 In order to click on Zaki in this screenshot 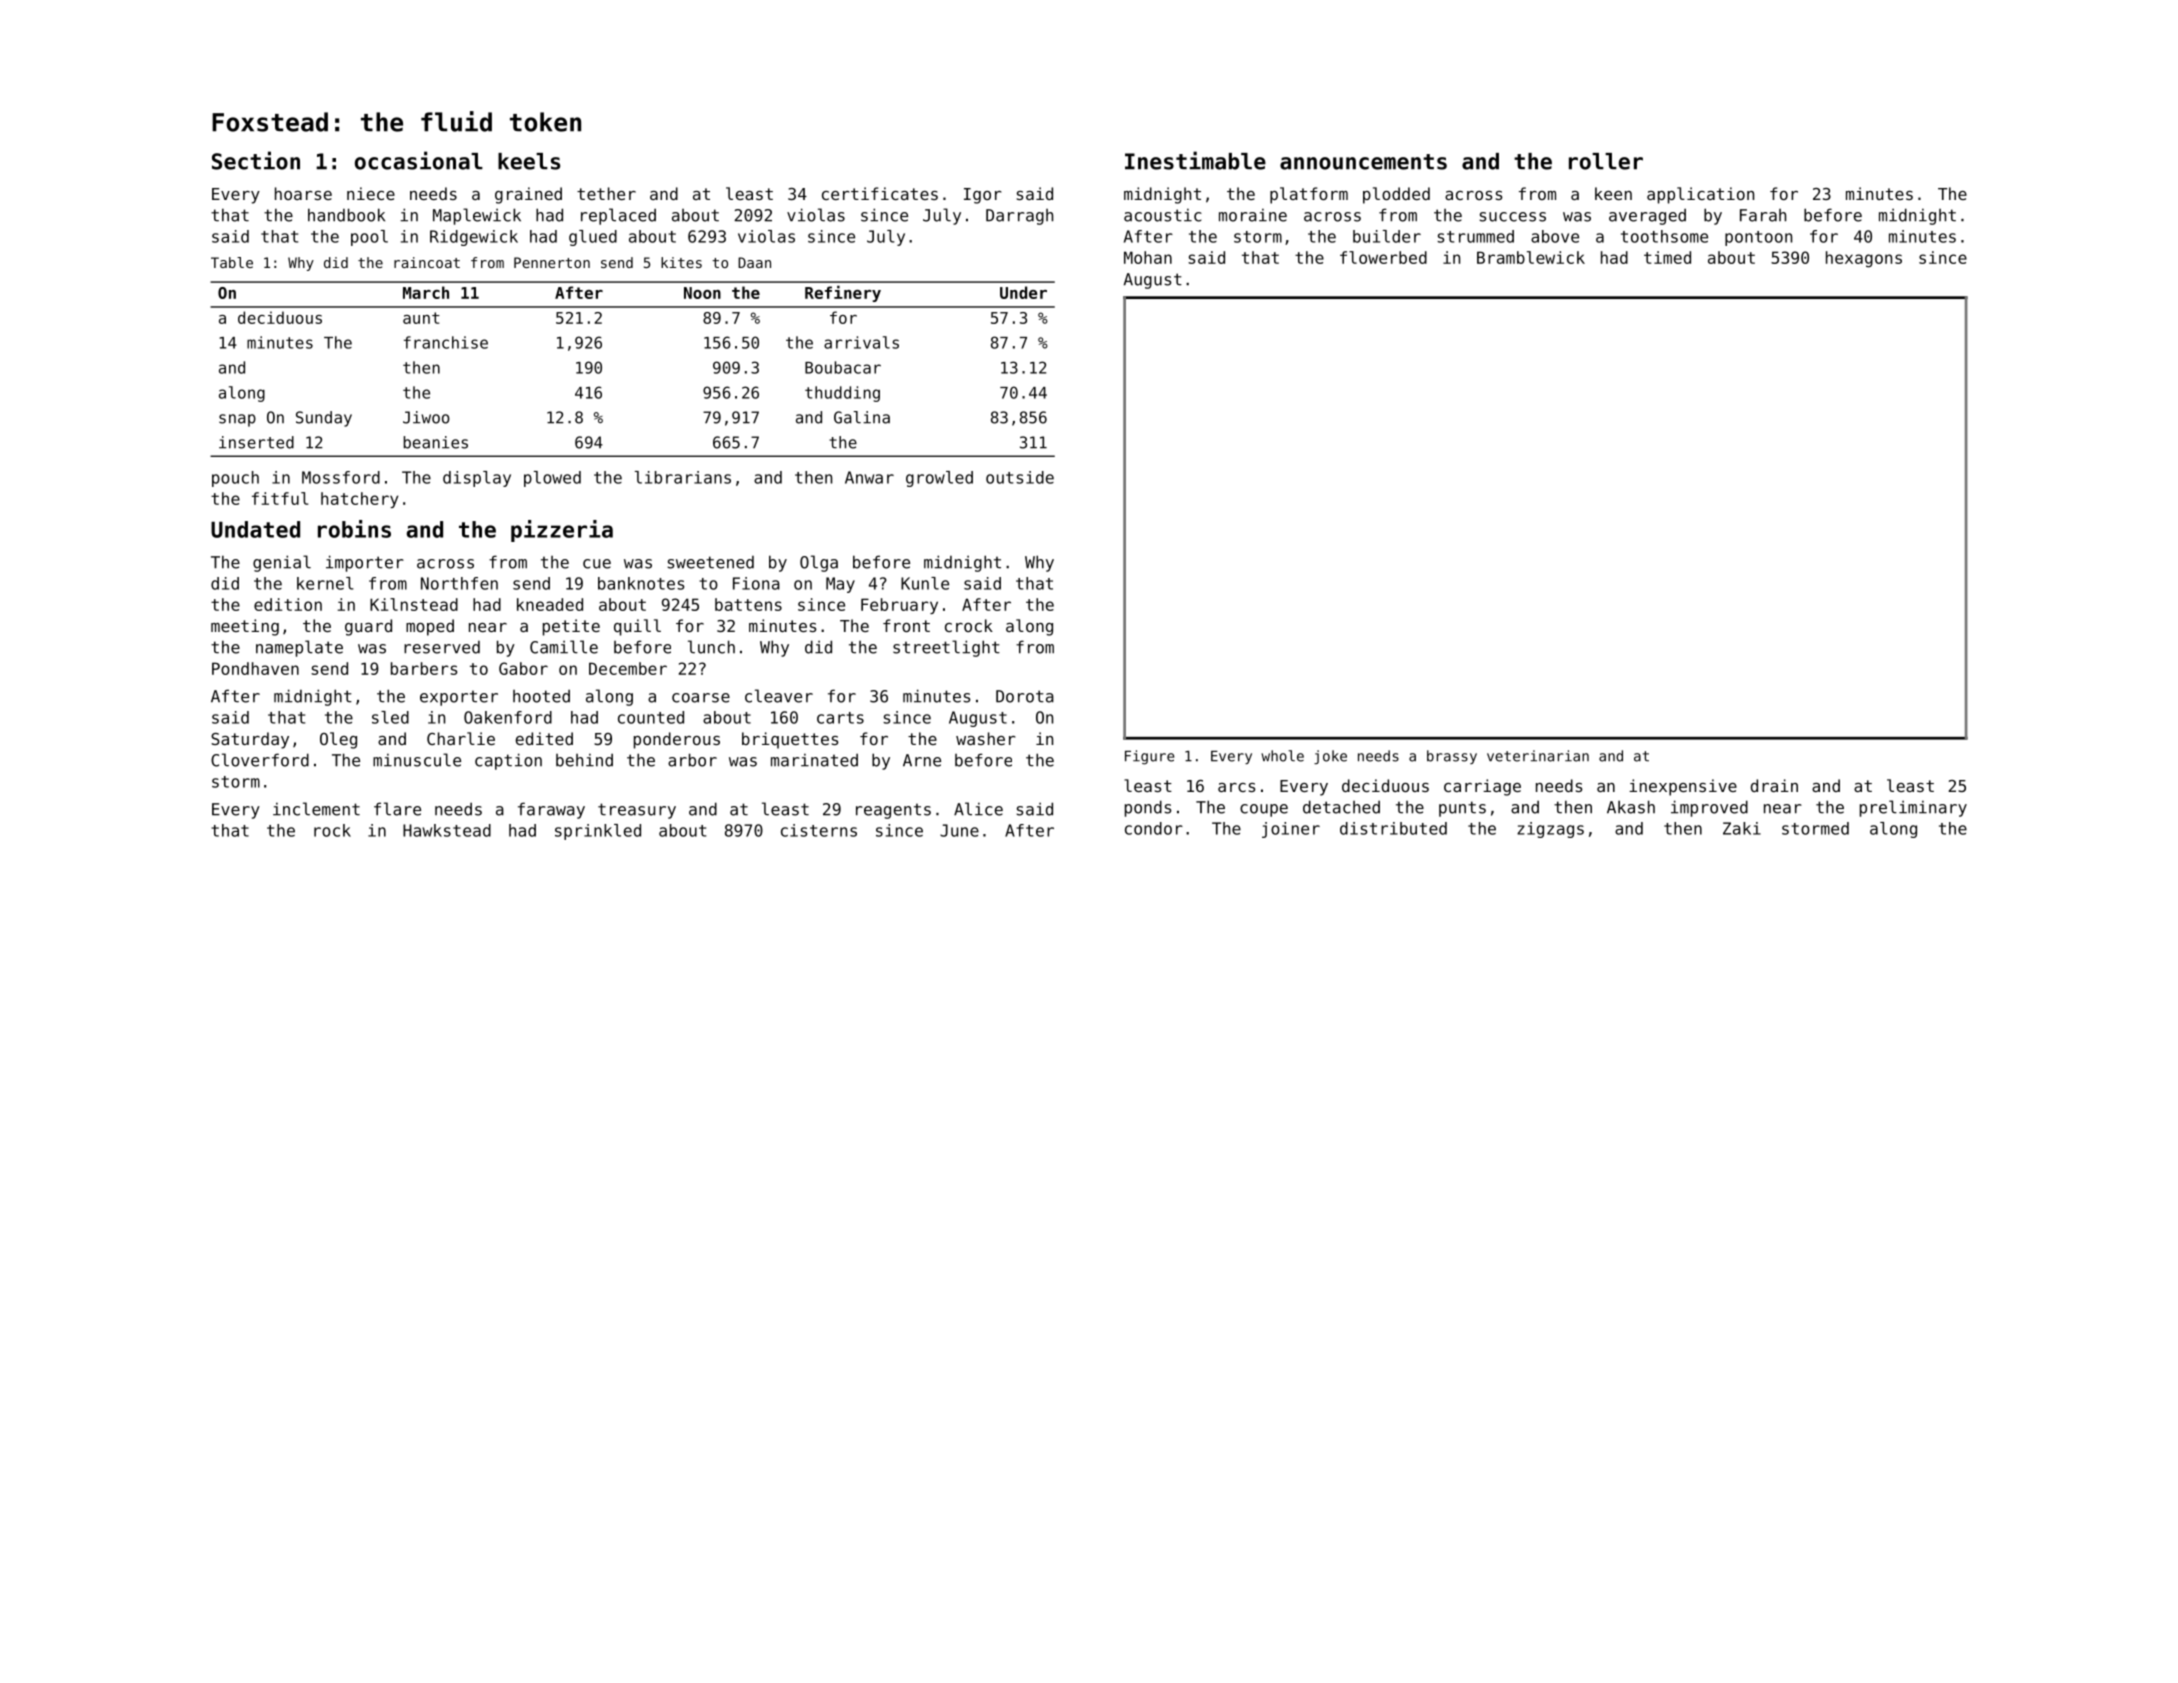, I will do `click(1742, 828)`.
